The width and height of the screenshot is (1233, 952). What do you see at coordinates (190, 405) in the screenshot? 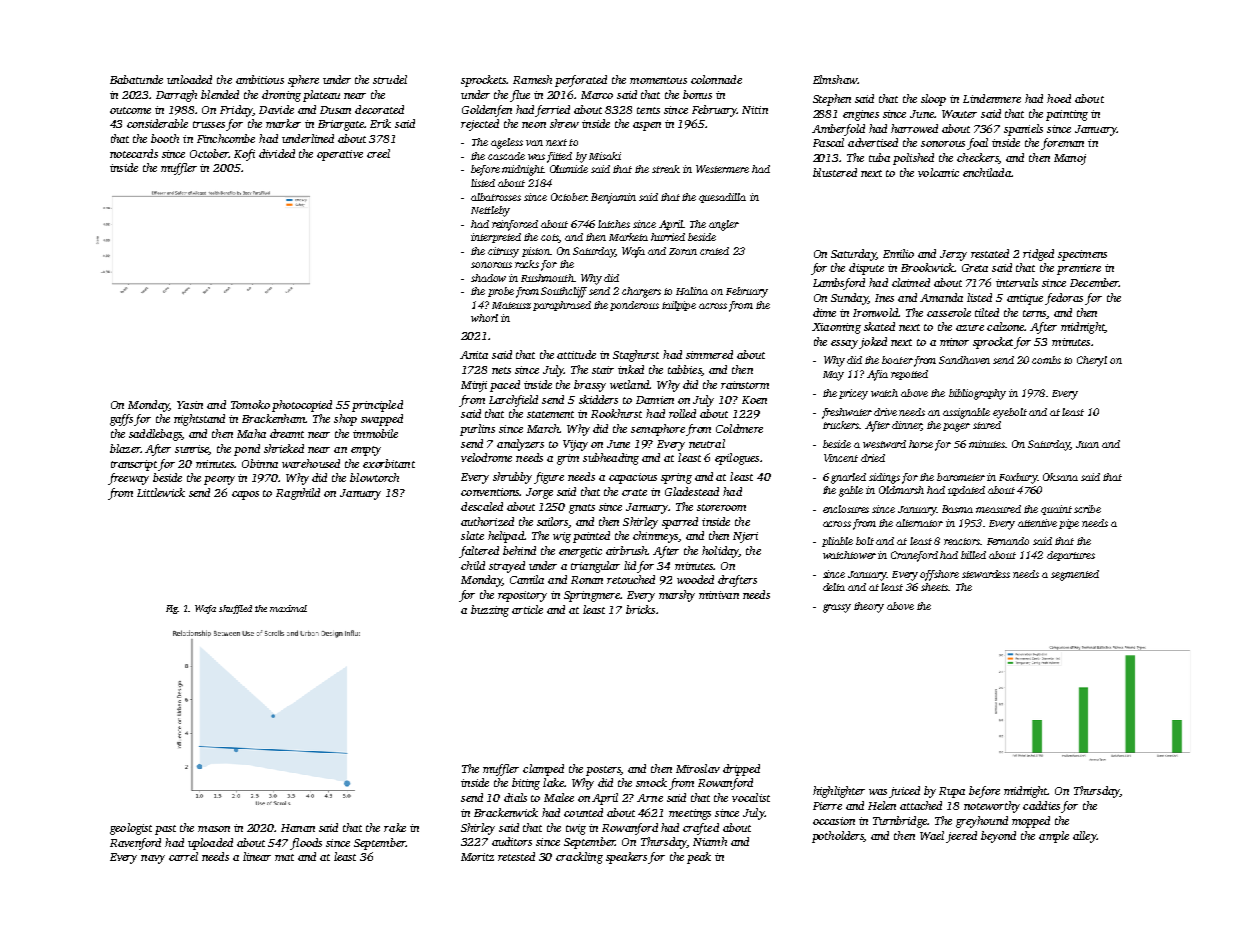
I see `Yasin` at bounding box center [190, 405].
